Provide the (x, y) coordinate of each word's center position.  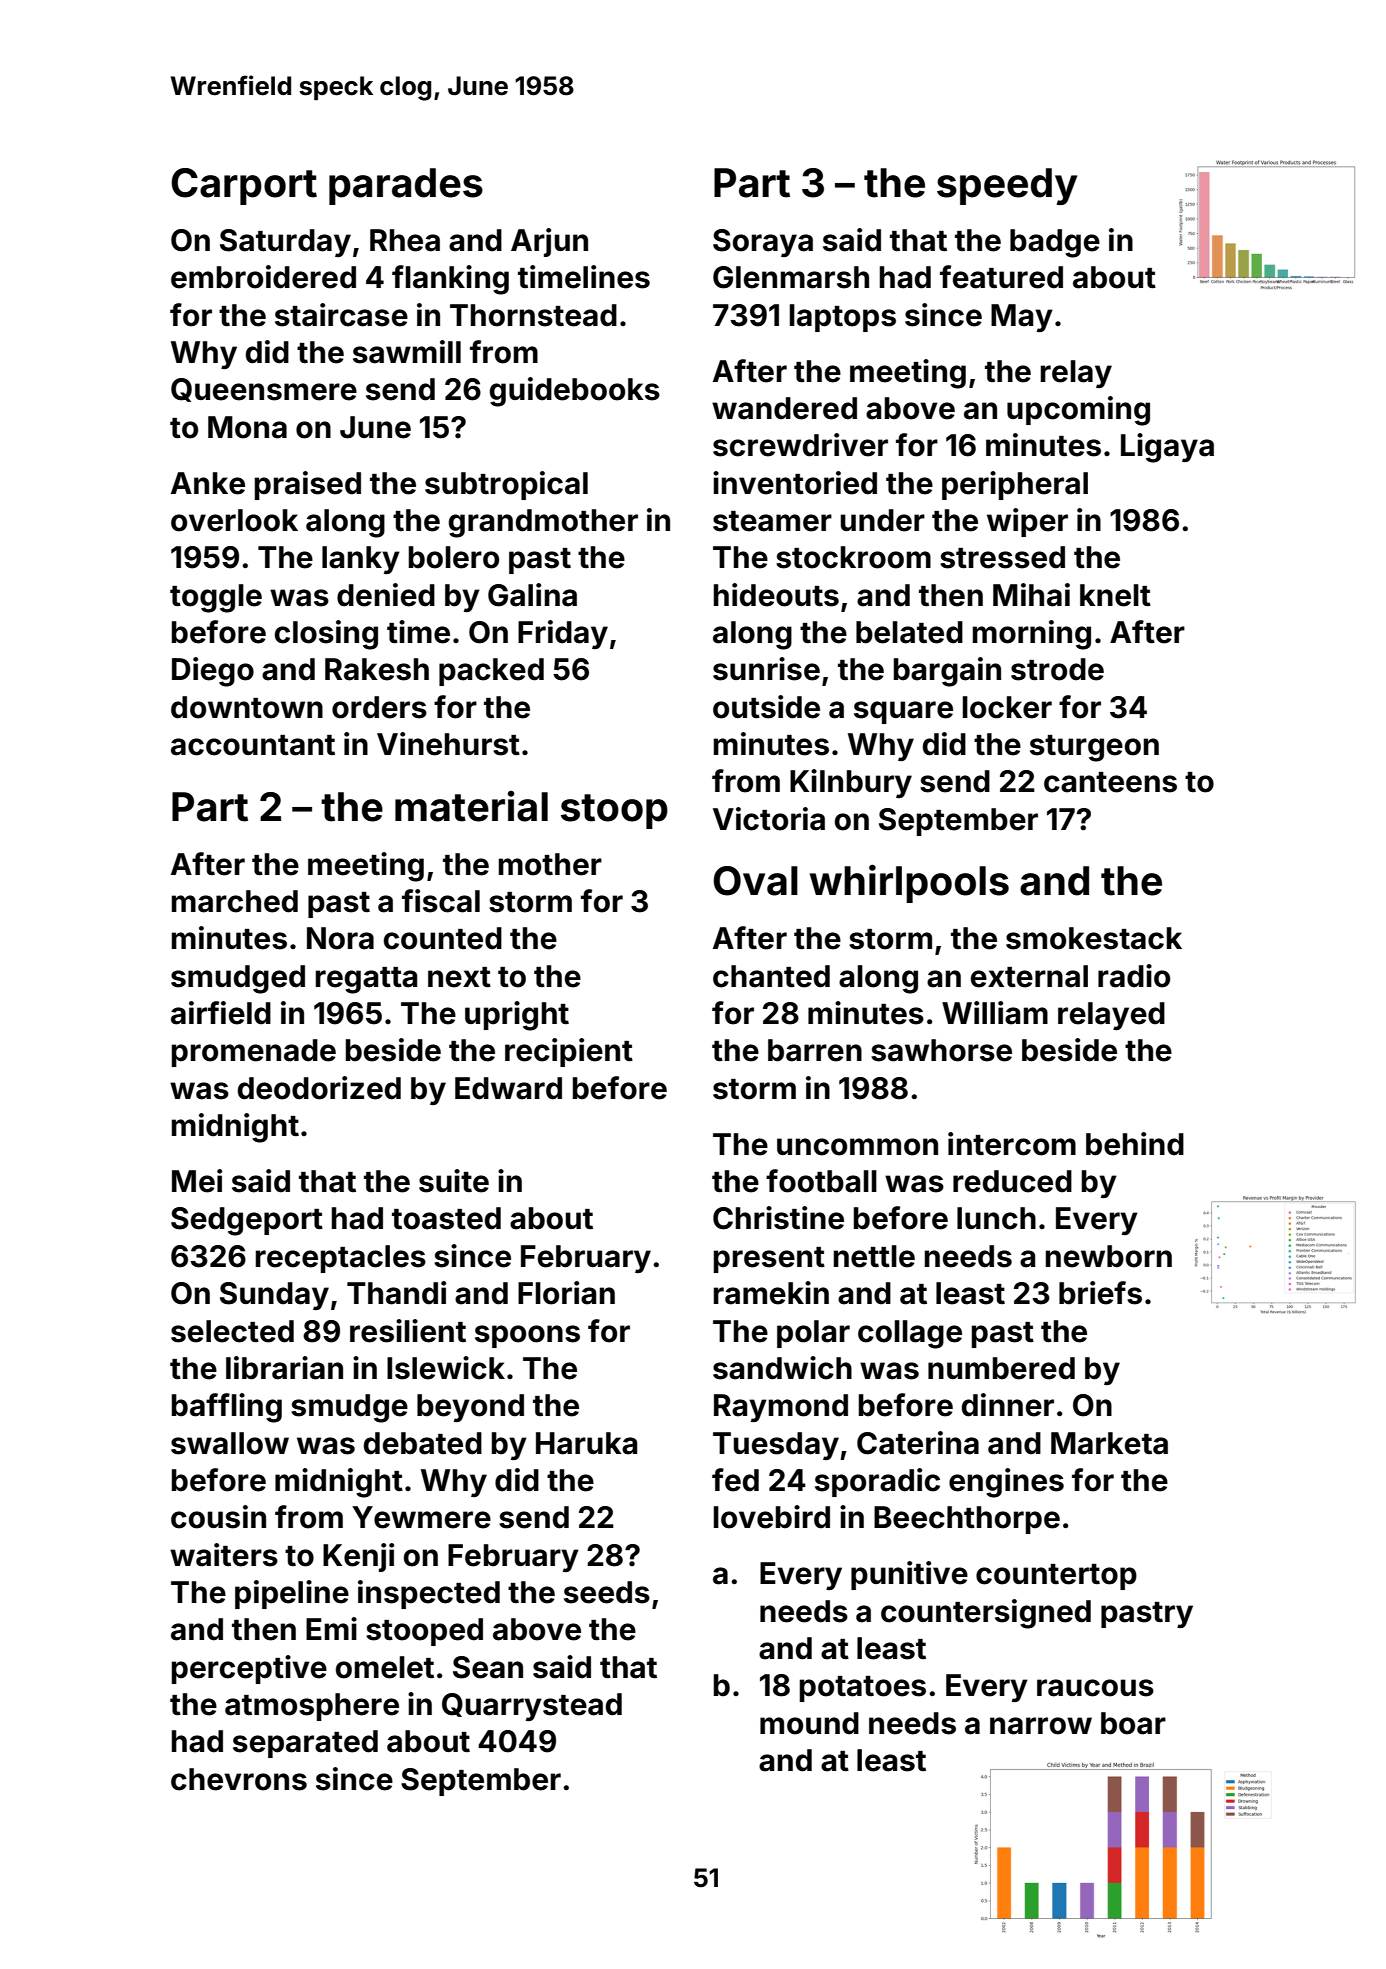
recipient (569, 1052)
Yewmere (421, 1517)
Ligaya (1167, 448)
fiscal (441, 901)
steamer (772, 521)
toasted (446, 1218)
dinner (1008, 1405)
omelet (385, 1667)
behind (1135, 1144)
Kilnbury (851, 783)
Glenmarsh (791, 277)
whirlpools (909, 883)
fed (735, 1480)
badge (1055, 243)
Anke (208, 483)
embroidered (263, 277)
